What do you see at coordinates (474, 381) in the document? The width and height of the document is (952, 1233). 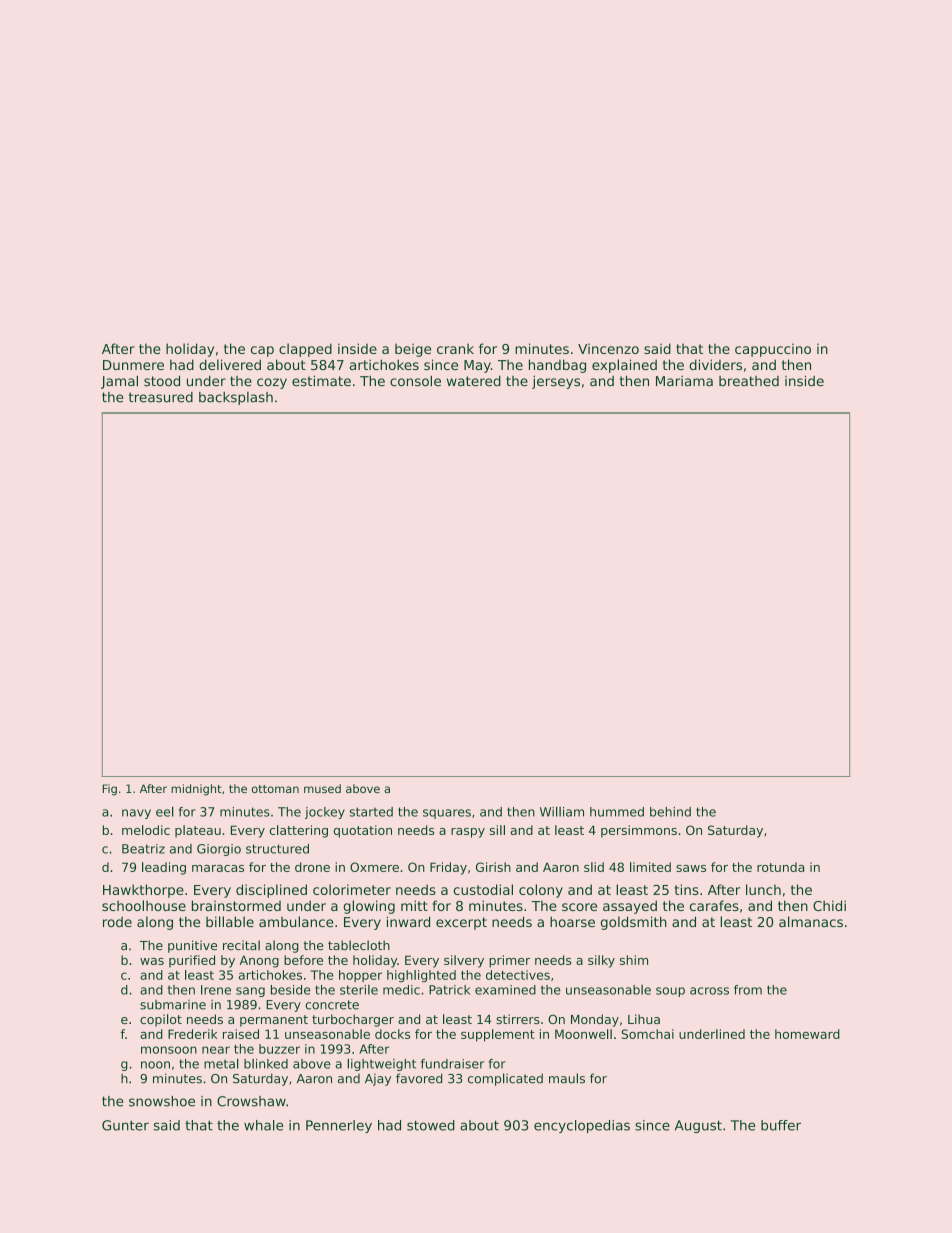 I see `watered` at bounding box center [474, 381].
